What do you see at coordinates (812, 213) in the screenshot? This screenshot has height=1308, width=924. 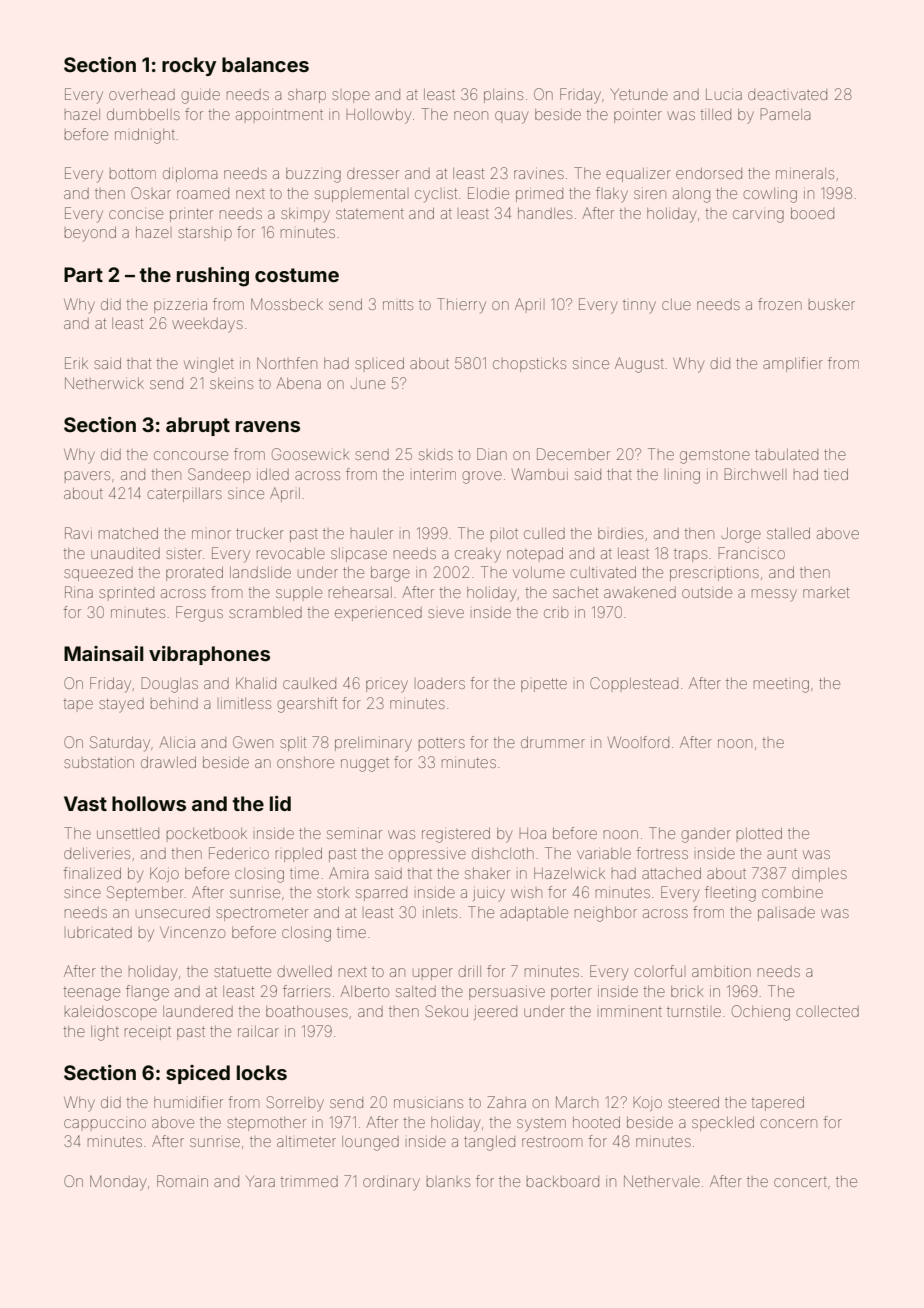 I see `booed` at bounding box center [812, 213].
